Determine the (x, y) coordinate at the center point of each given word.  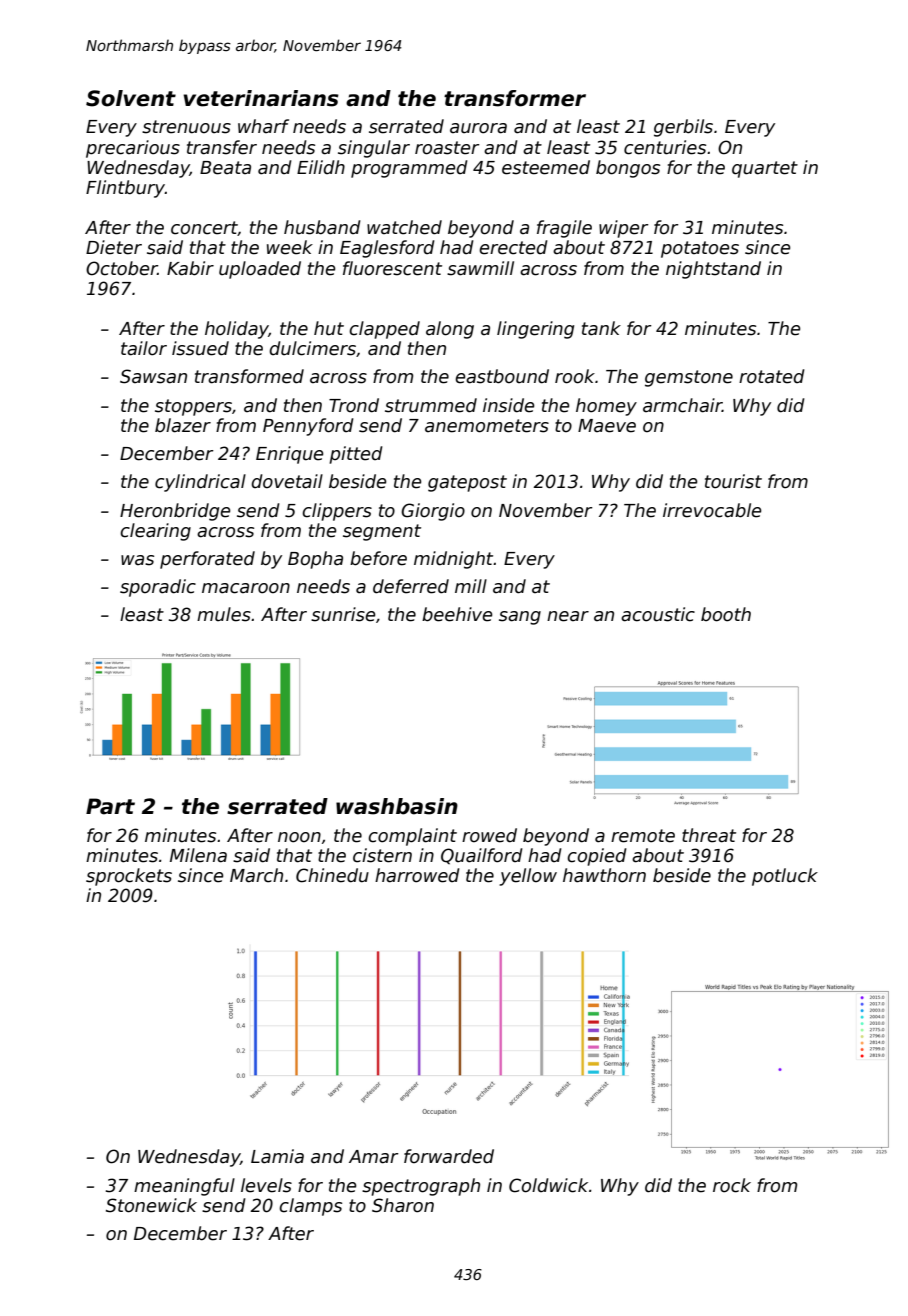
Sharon (403, 1205)
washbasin (397, 806)
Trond (354, 405)
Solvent (131, 98)
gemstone (689, 378)
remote (643, 836)
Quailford (482, 856)
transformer (515, 98)
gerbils (683, 128)
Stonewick (151, 1205)
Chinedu (332, 875)
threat (709, 835)
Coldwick (548, 1185)
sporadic (158, 588)
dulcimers (312, 348)
